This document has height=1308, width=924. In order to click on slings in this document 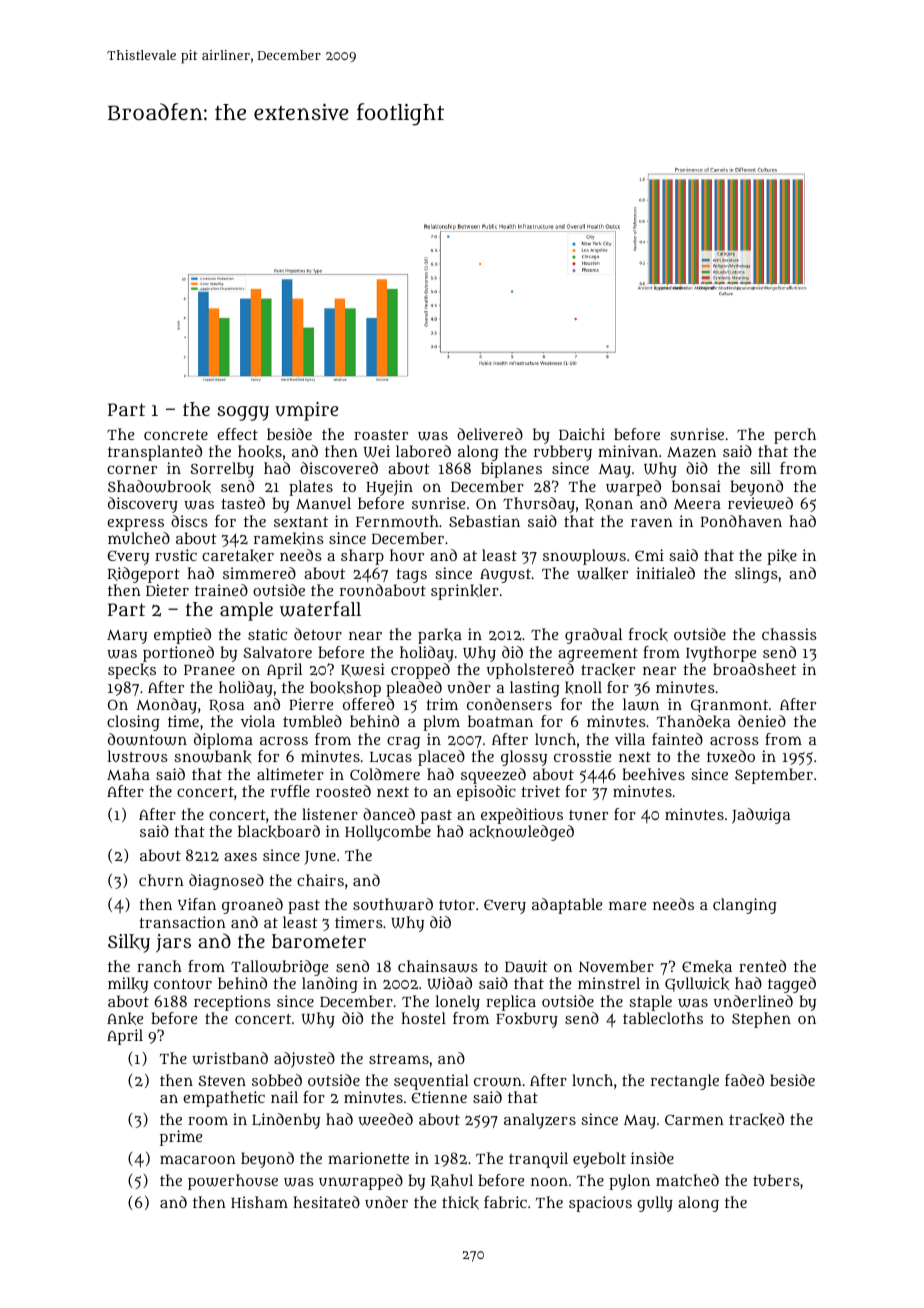, I will do `click(756, 575)`.
